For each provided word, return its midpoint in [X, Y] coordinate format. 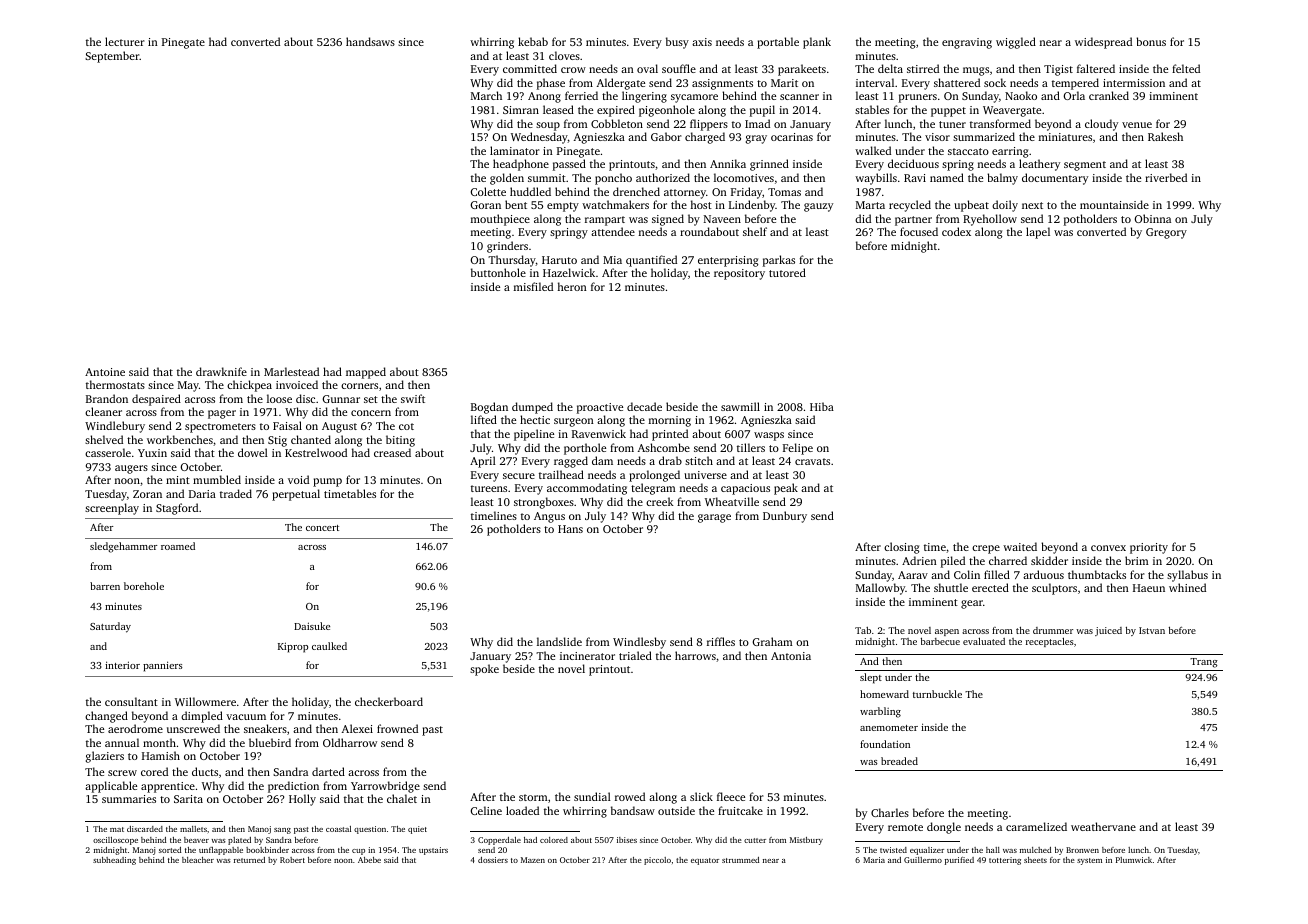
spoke [484, 670]
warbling [880, 712]
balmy [1002, 179]
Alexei [357, 728]
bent [516, 204]
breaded [899, 761]
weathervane [1103, 826]
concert [322, 528]
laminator [515, 150]
